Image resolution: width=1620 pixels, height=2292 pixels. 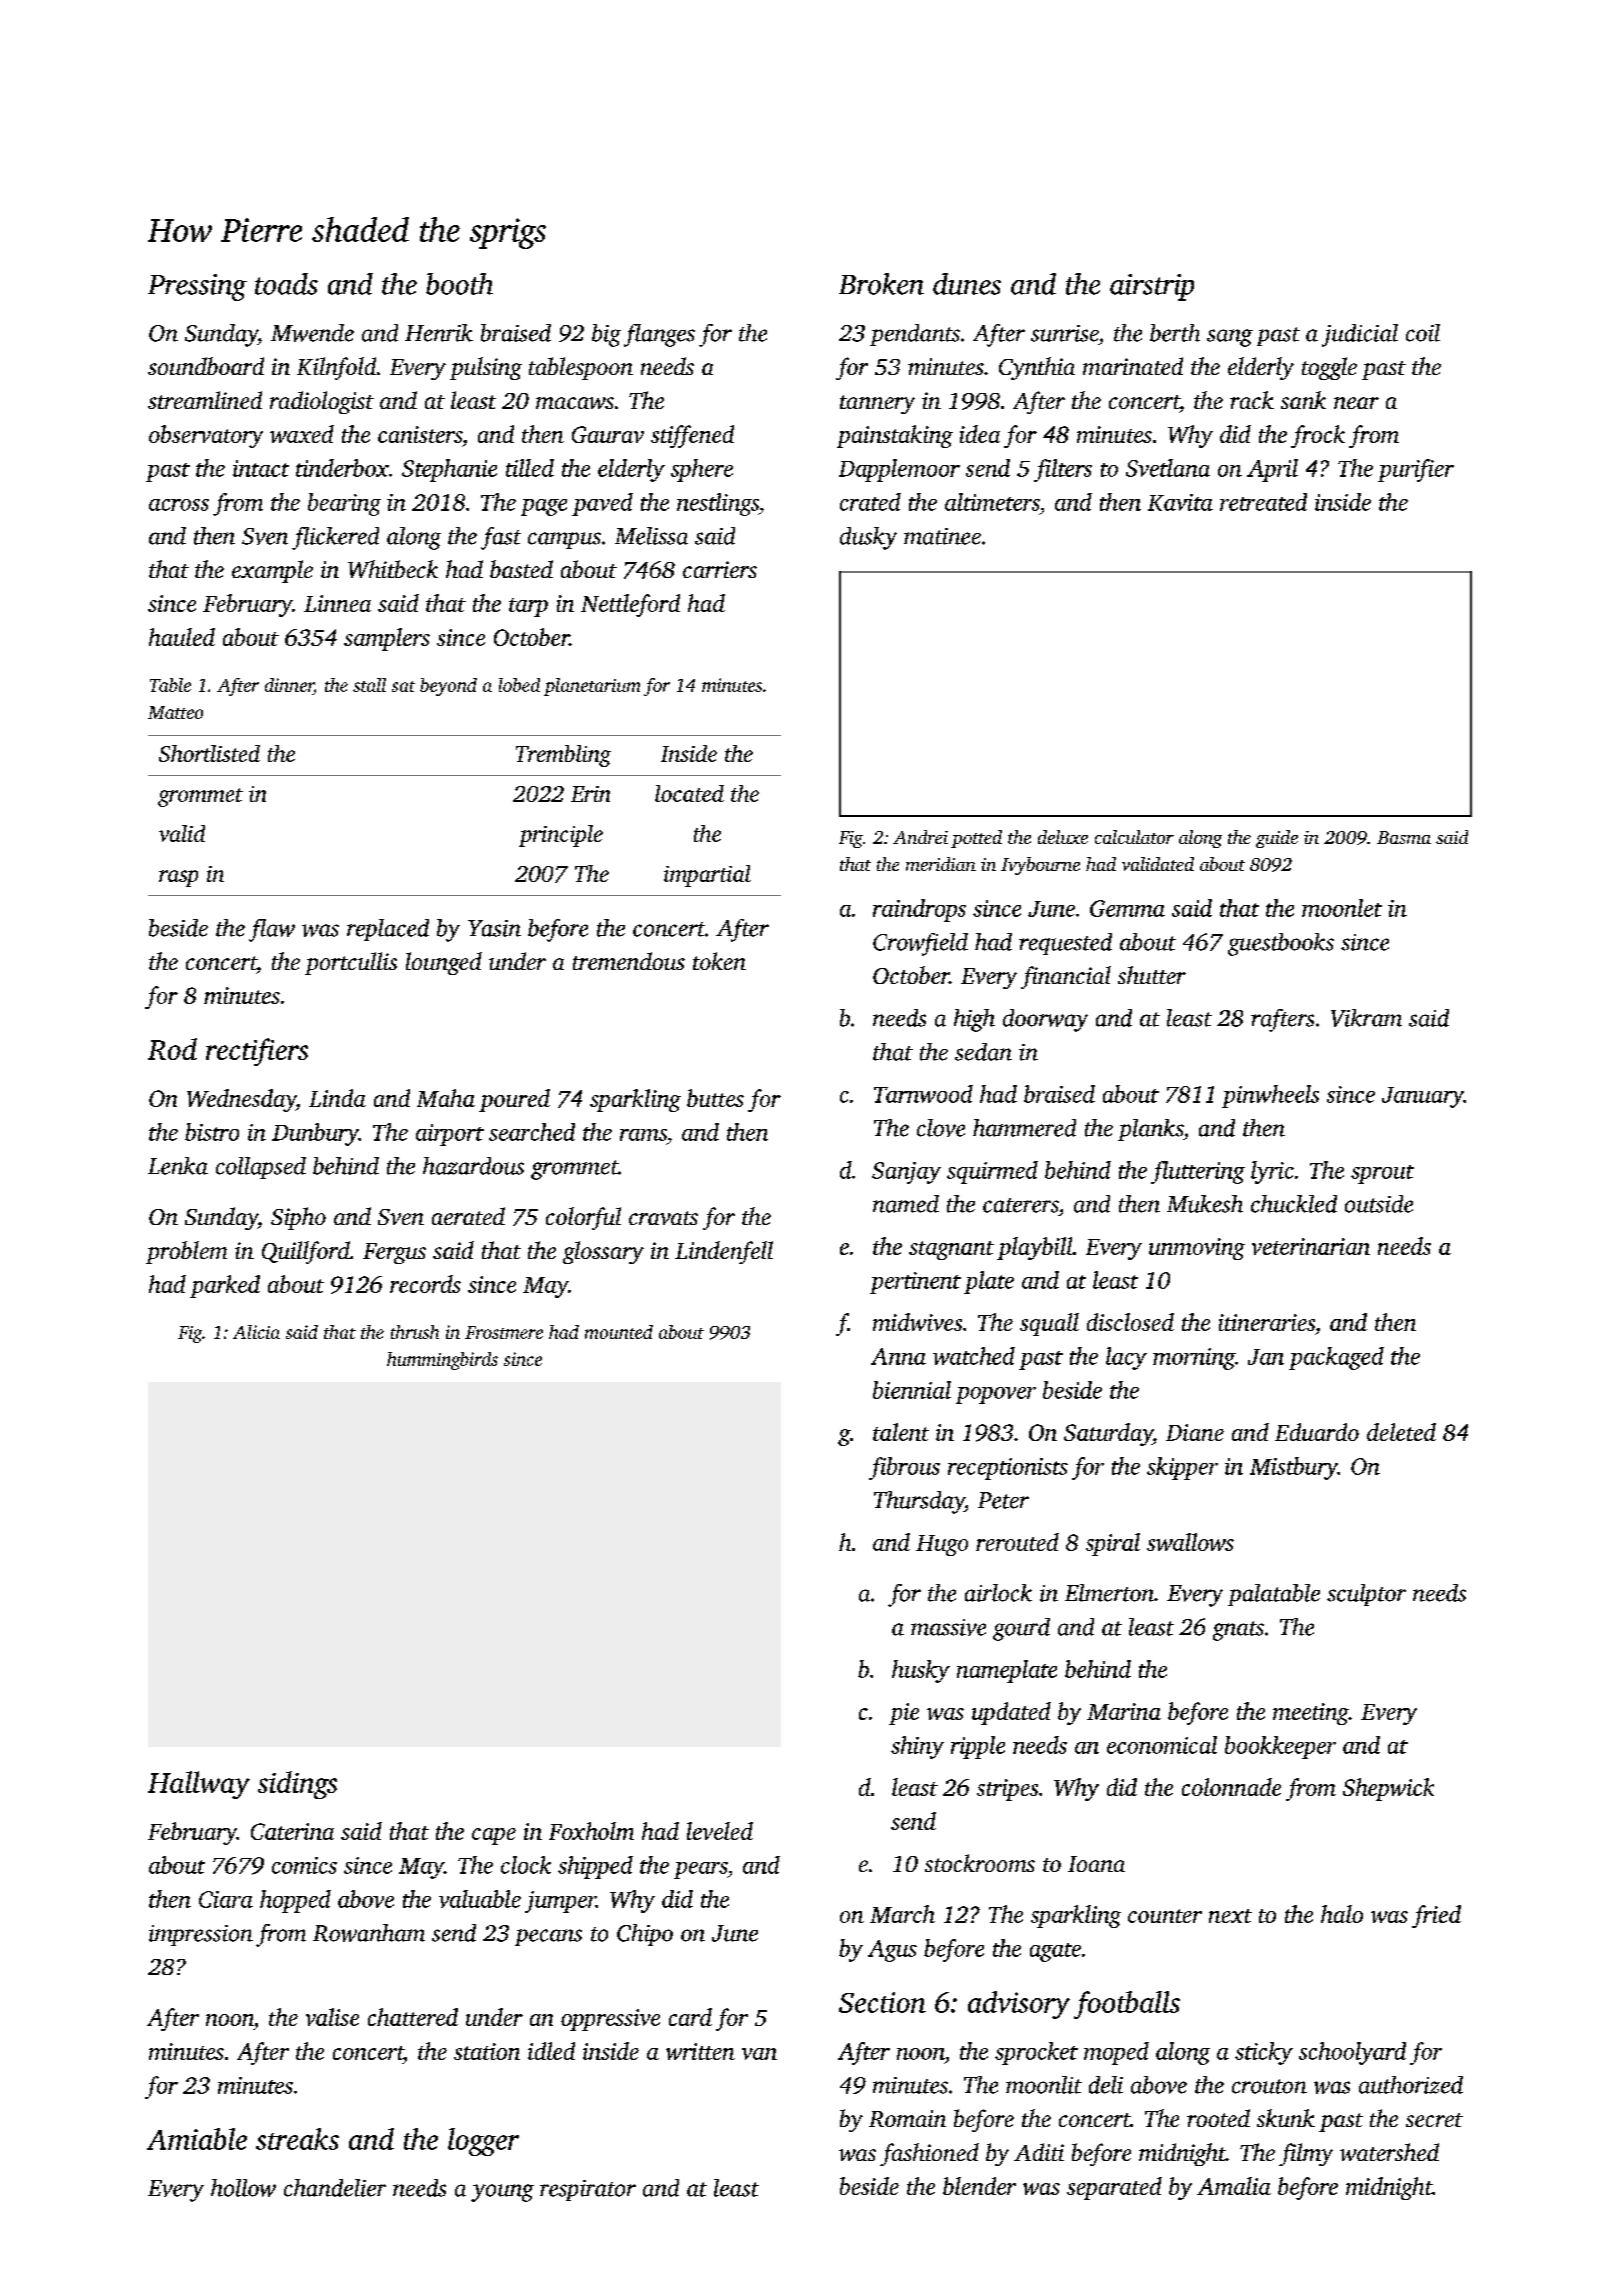 I want to click on Romain, so click(x=907, y=2118).
